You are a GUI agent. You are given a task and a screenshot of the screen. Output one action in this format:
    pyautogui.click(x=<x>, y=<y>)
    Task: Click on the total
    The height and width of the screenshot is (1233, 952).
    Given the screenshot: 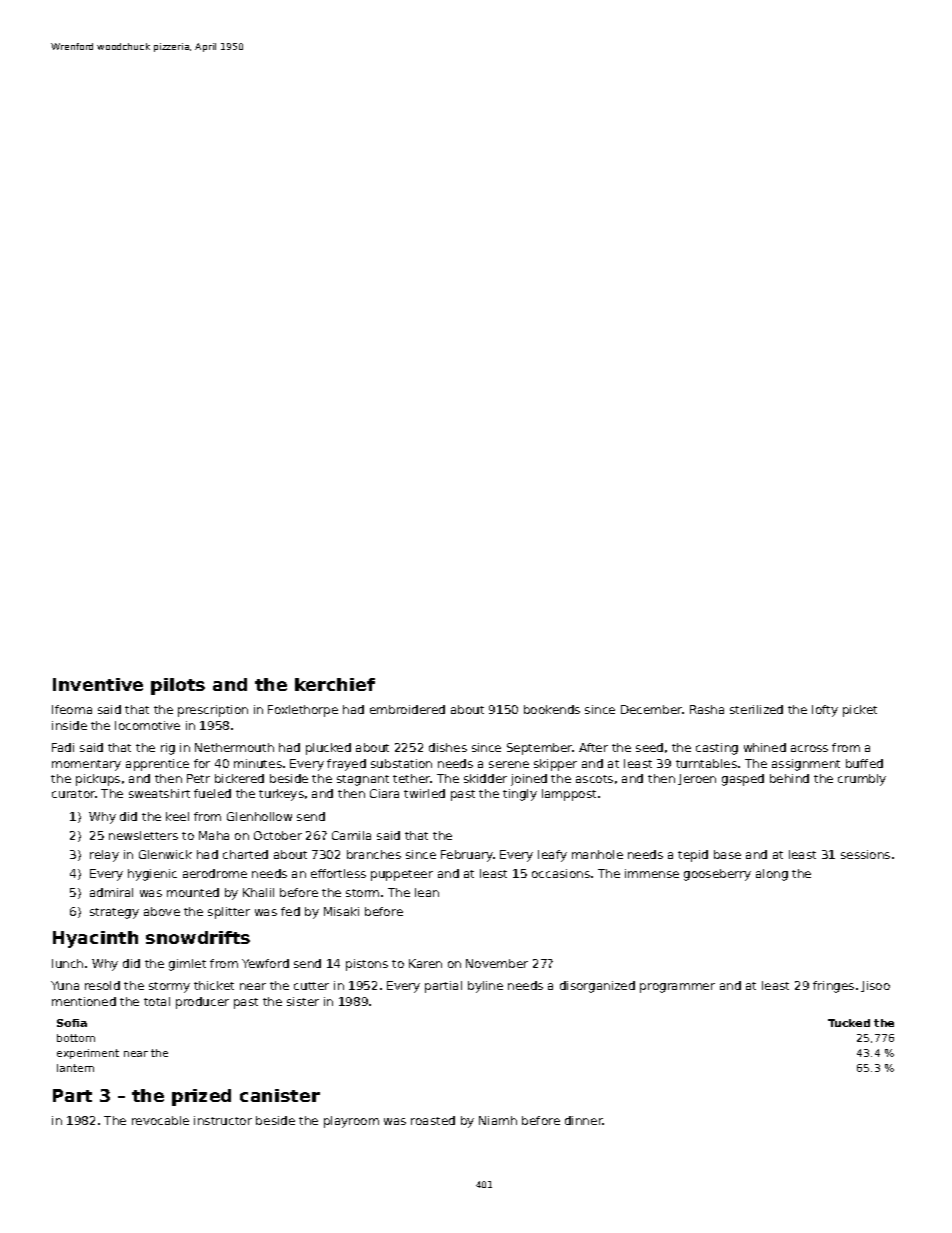 What is the action you would take?
    pyautogui.click(x=157, y=1001)
